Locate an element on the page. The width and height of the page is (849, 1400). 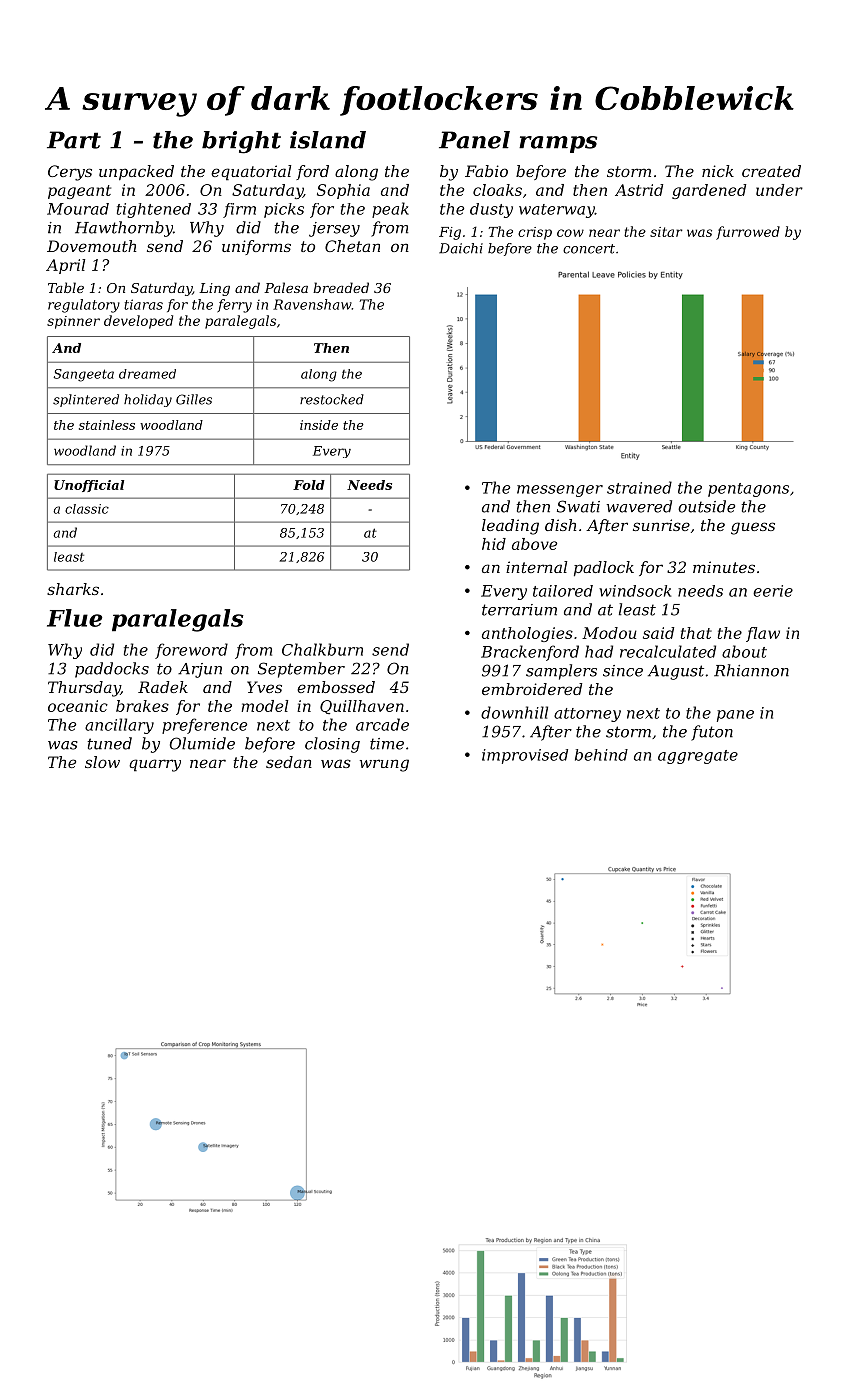
messenger is located at coordinates (560, 491).
